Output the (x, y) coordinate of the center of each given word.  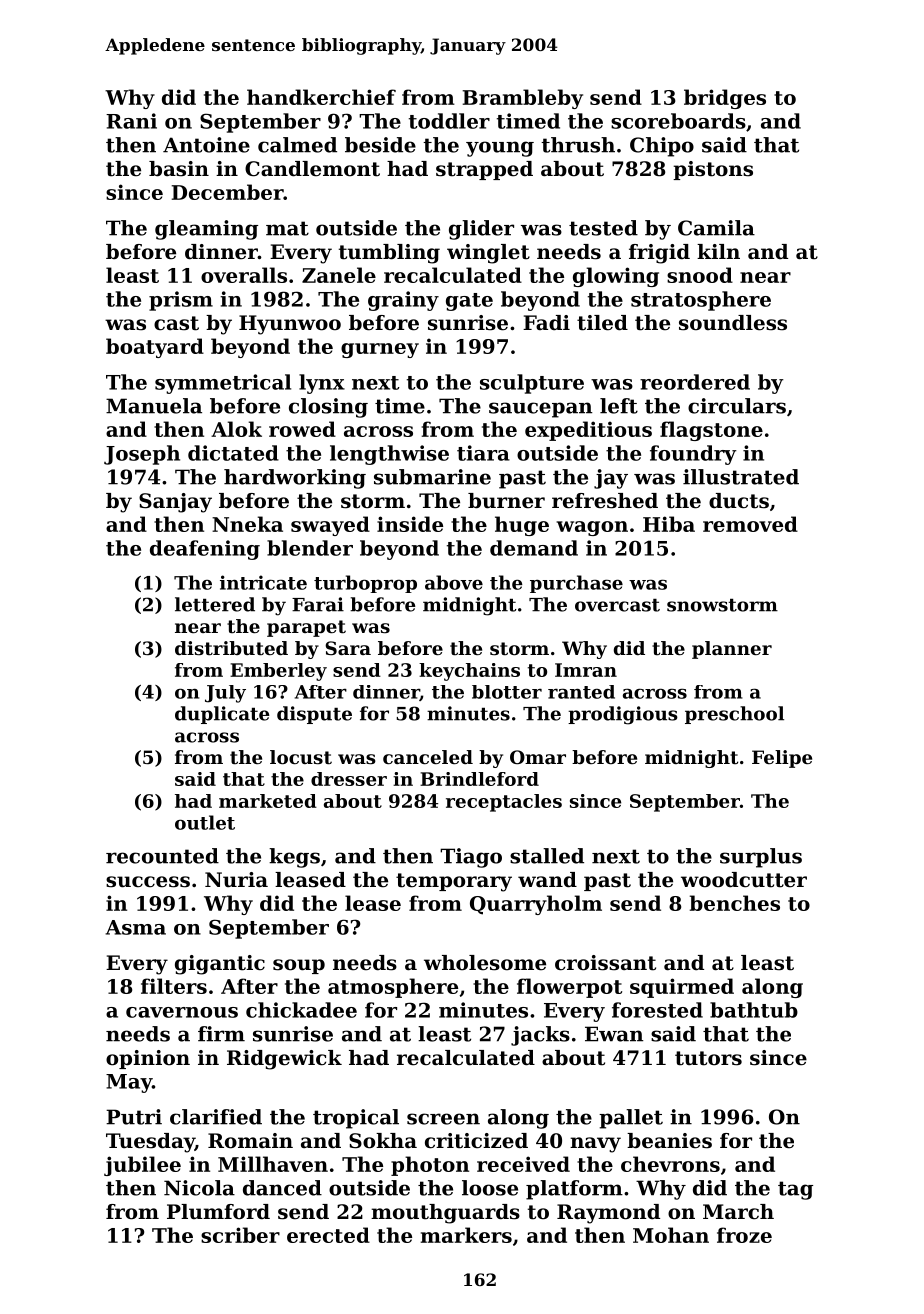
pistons (713, 170)
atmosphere (393, 988)
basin (179, 169)
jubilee (142, 1166)
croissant (605, 963)
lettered (215, 604)
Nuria (236, 880)
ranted (581, 692)
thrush (578, 145)
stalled (547, 856)
